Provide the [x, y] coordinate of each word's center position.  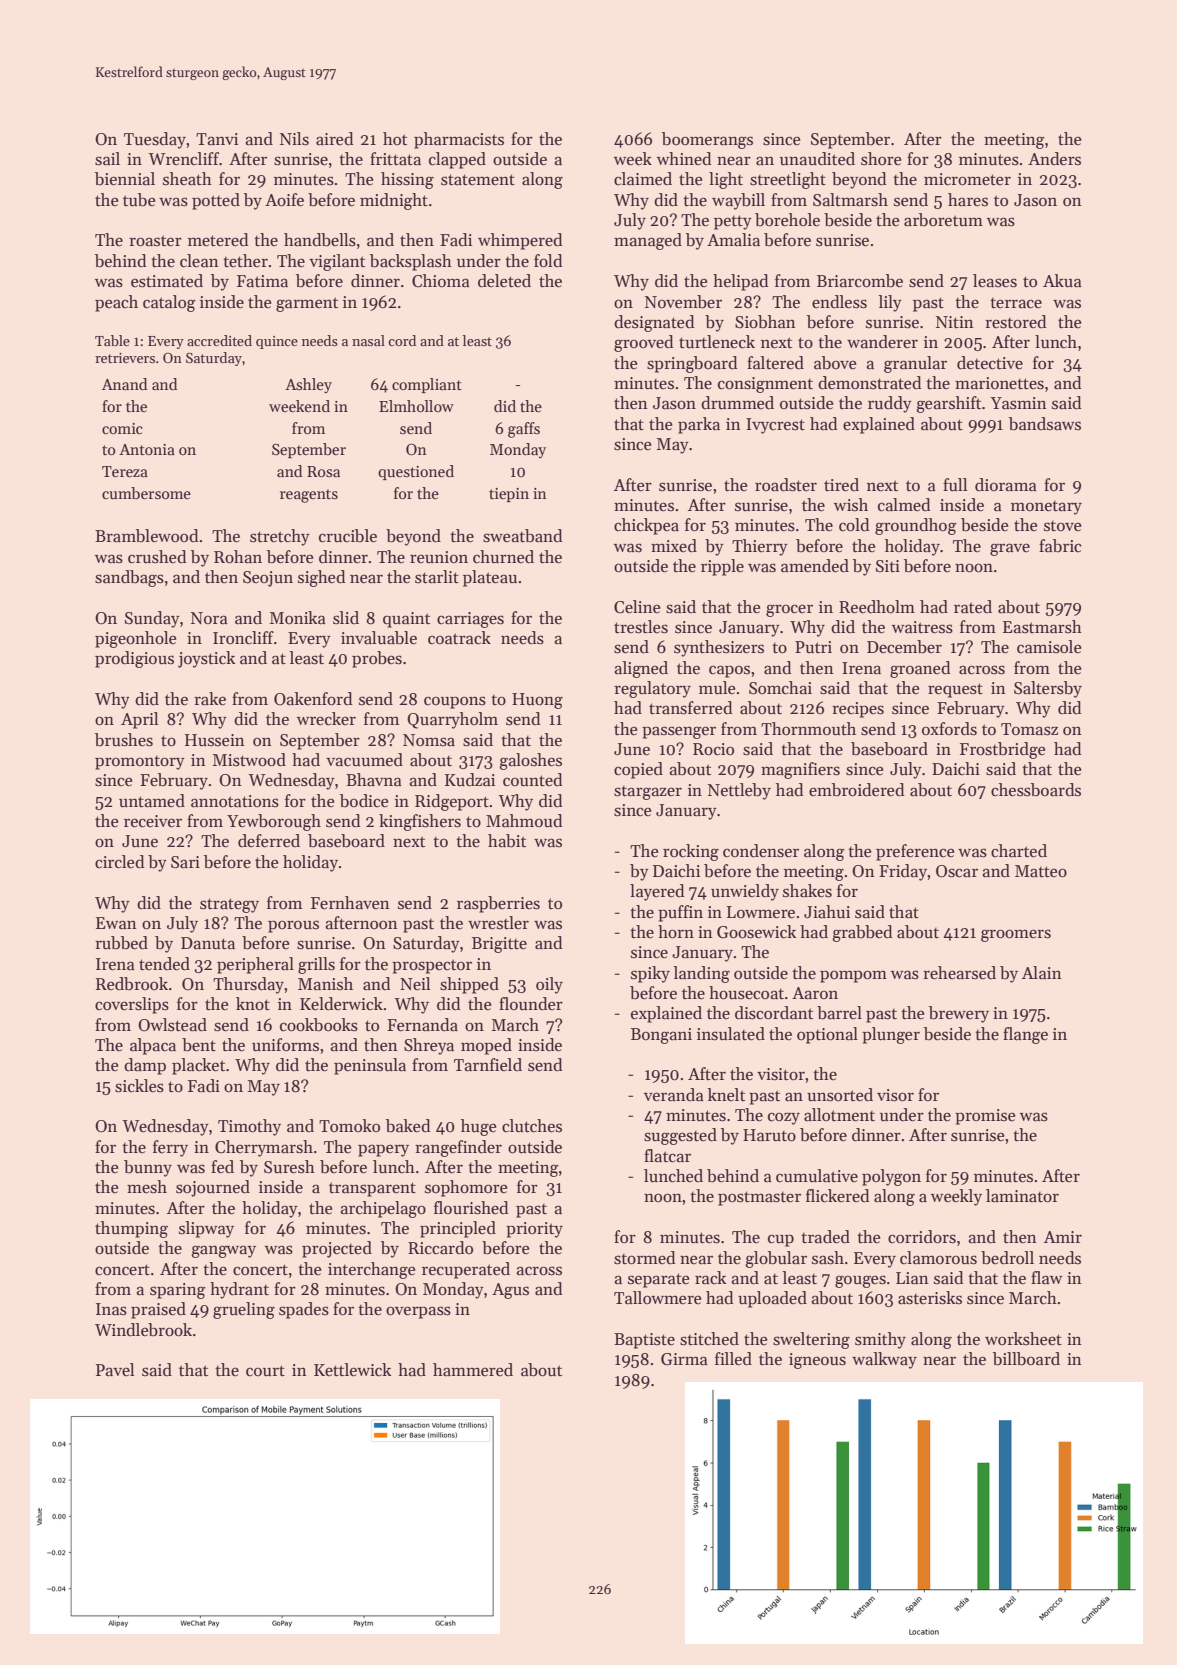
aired [334, 139]
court [265, 1371]
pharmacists [459, 140]
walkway [884, 1360]
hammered [473, 1369]
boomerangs [707, 140]
